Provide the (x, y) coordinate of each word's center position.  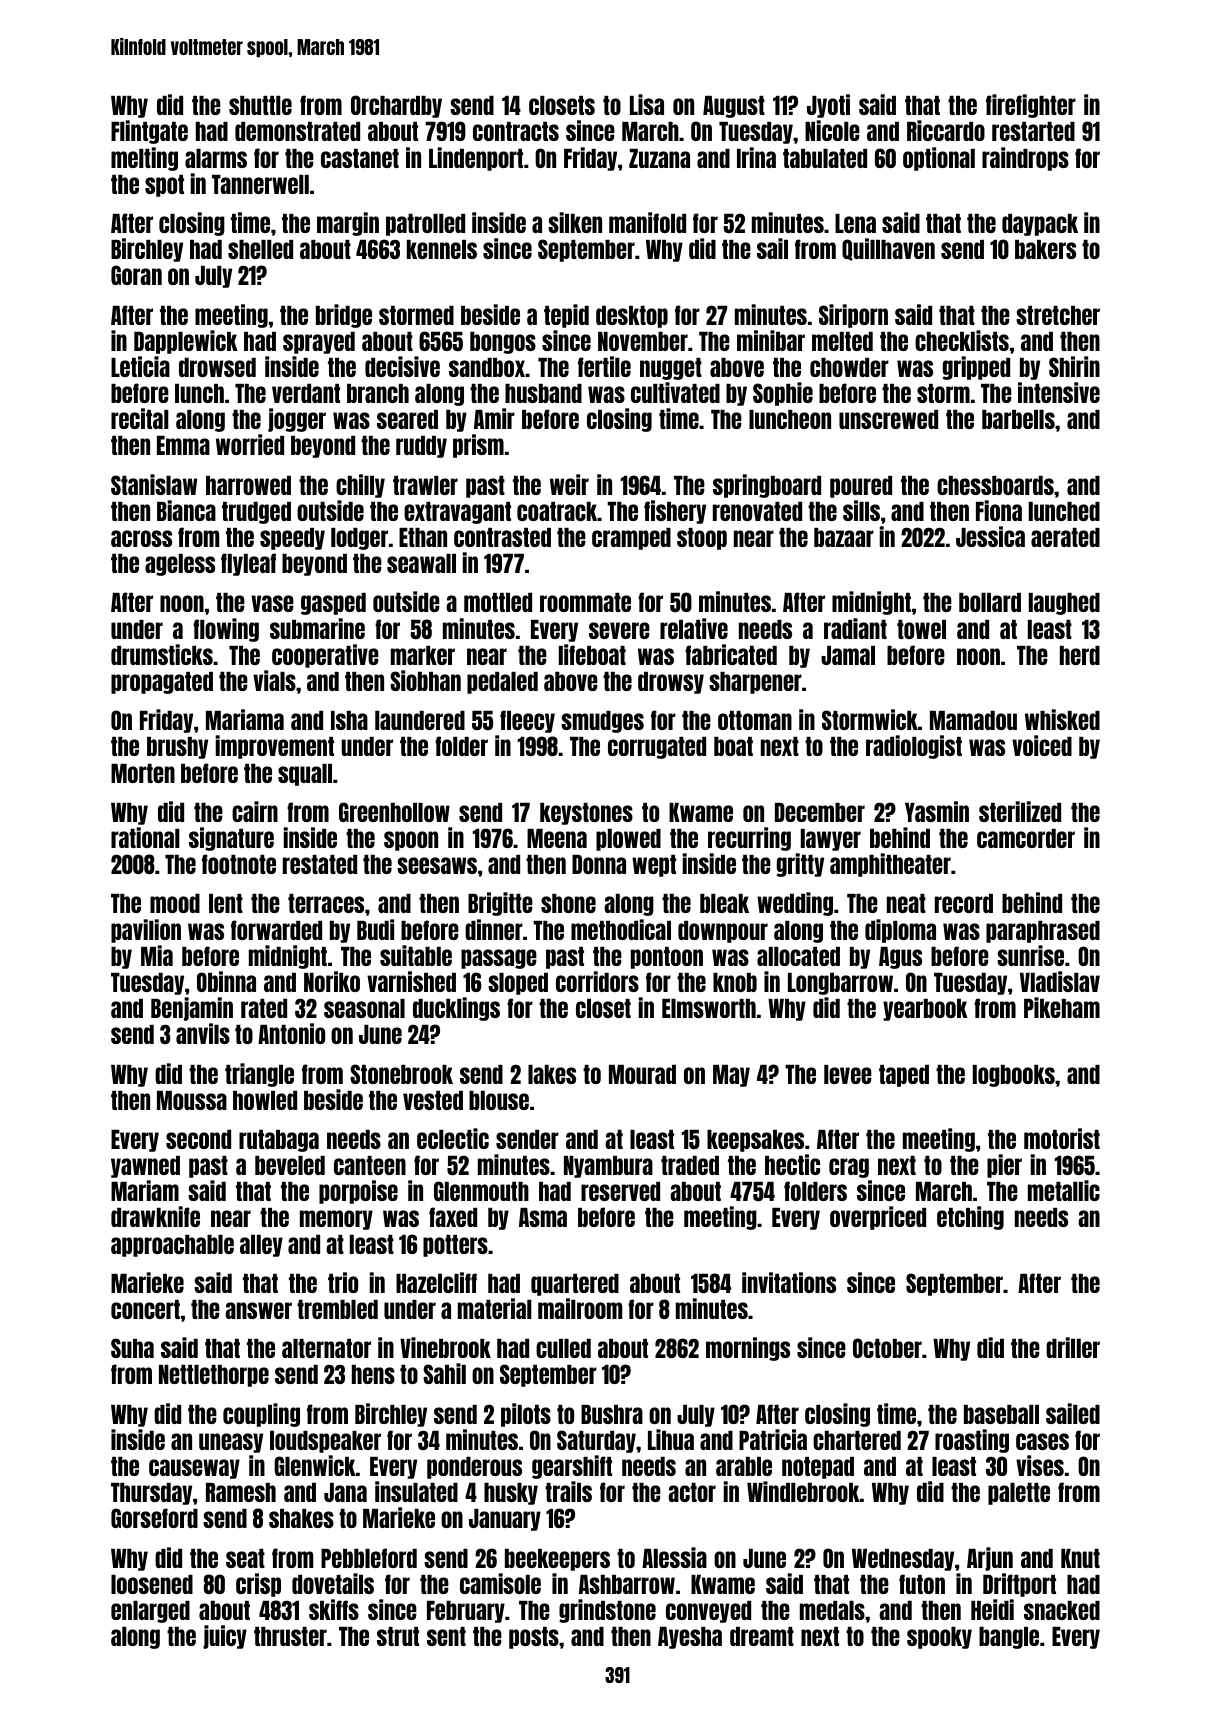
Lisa (647, 104)
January (505, 1520)
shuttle (260, 105)
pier (1004, 1166)
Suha (132, 1348)
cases (1042, 1441)
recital (140, 418)
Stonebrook (401, 1074)
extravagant (457, 513)
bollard (990, 602)
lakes (552, 1074)
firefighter (1031, 106)
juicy (225, 1637)
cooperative (325, 656)
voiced (1042, 745)
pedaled (502, 683)
